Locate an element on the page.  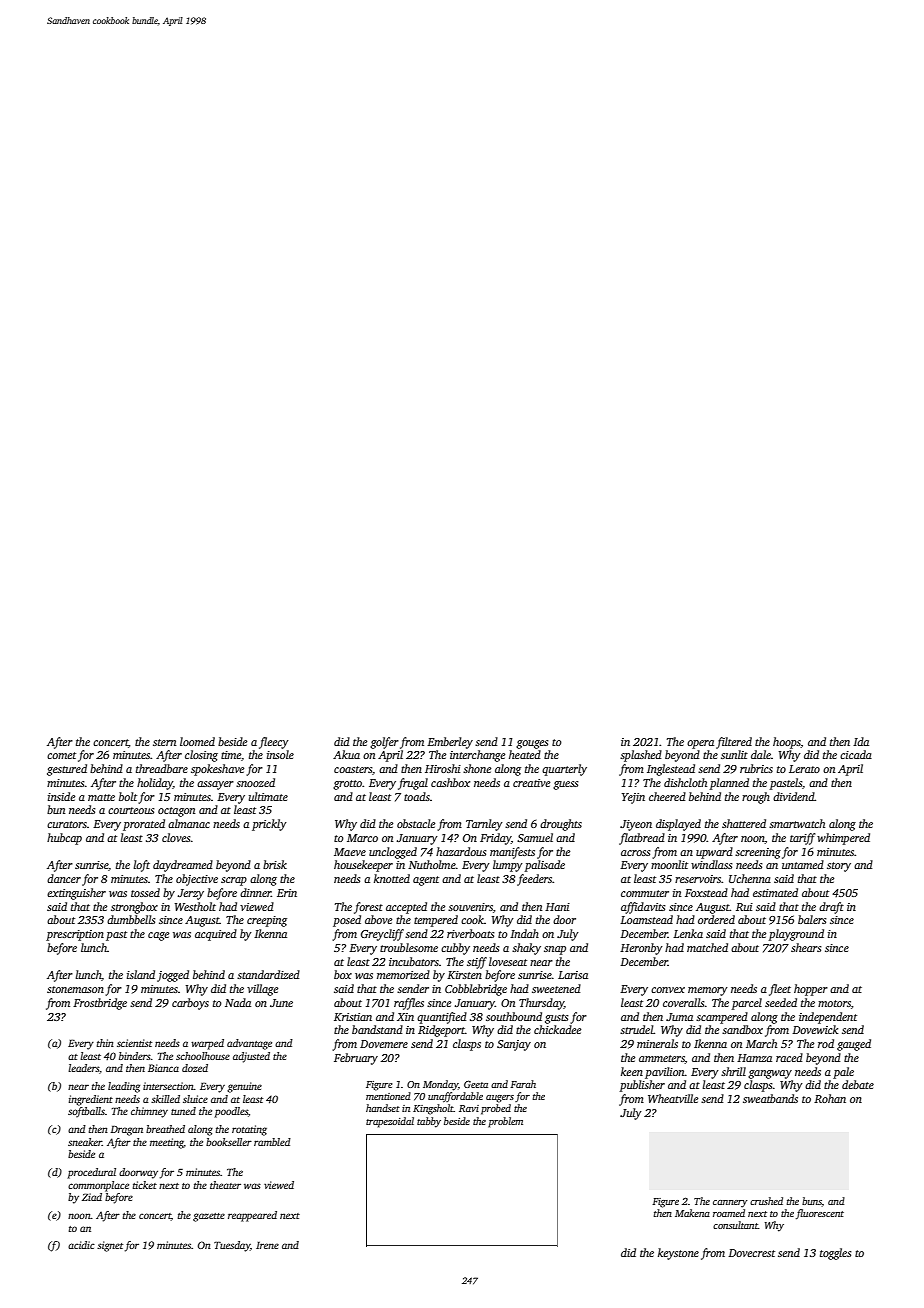
dishcloth is located at coordinates (685, 782).
